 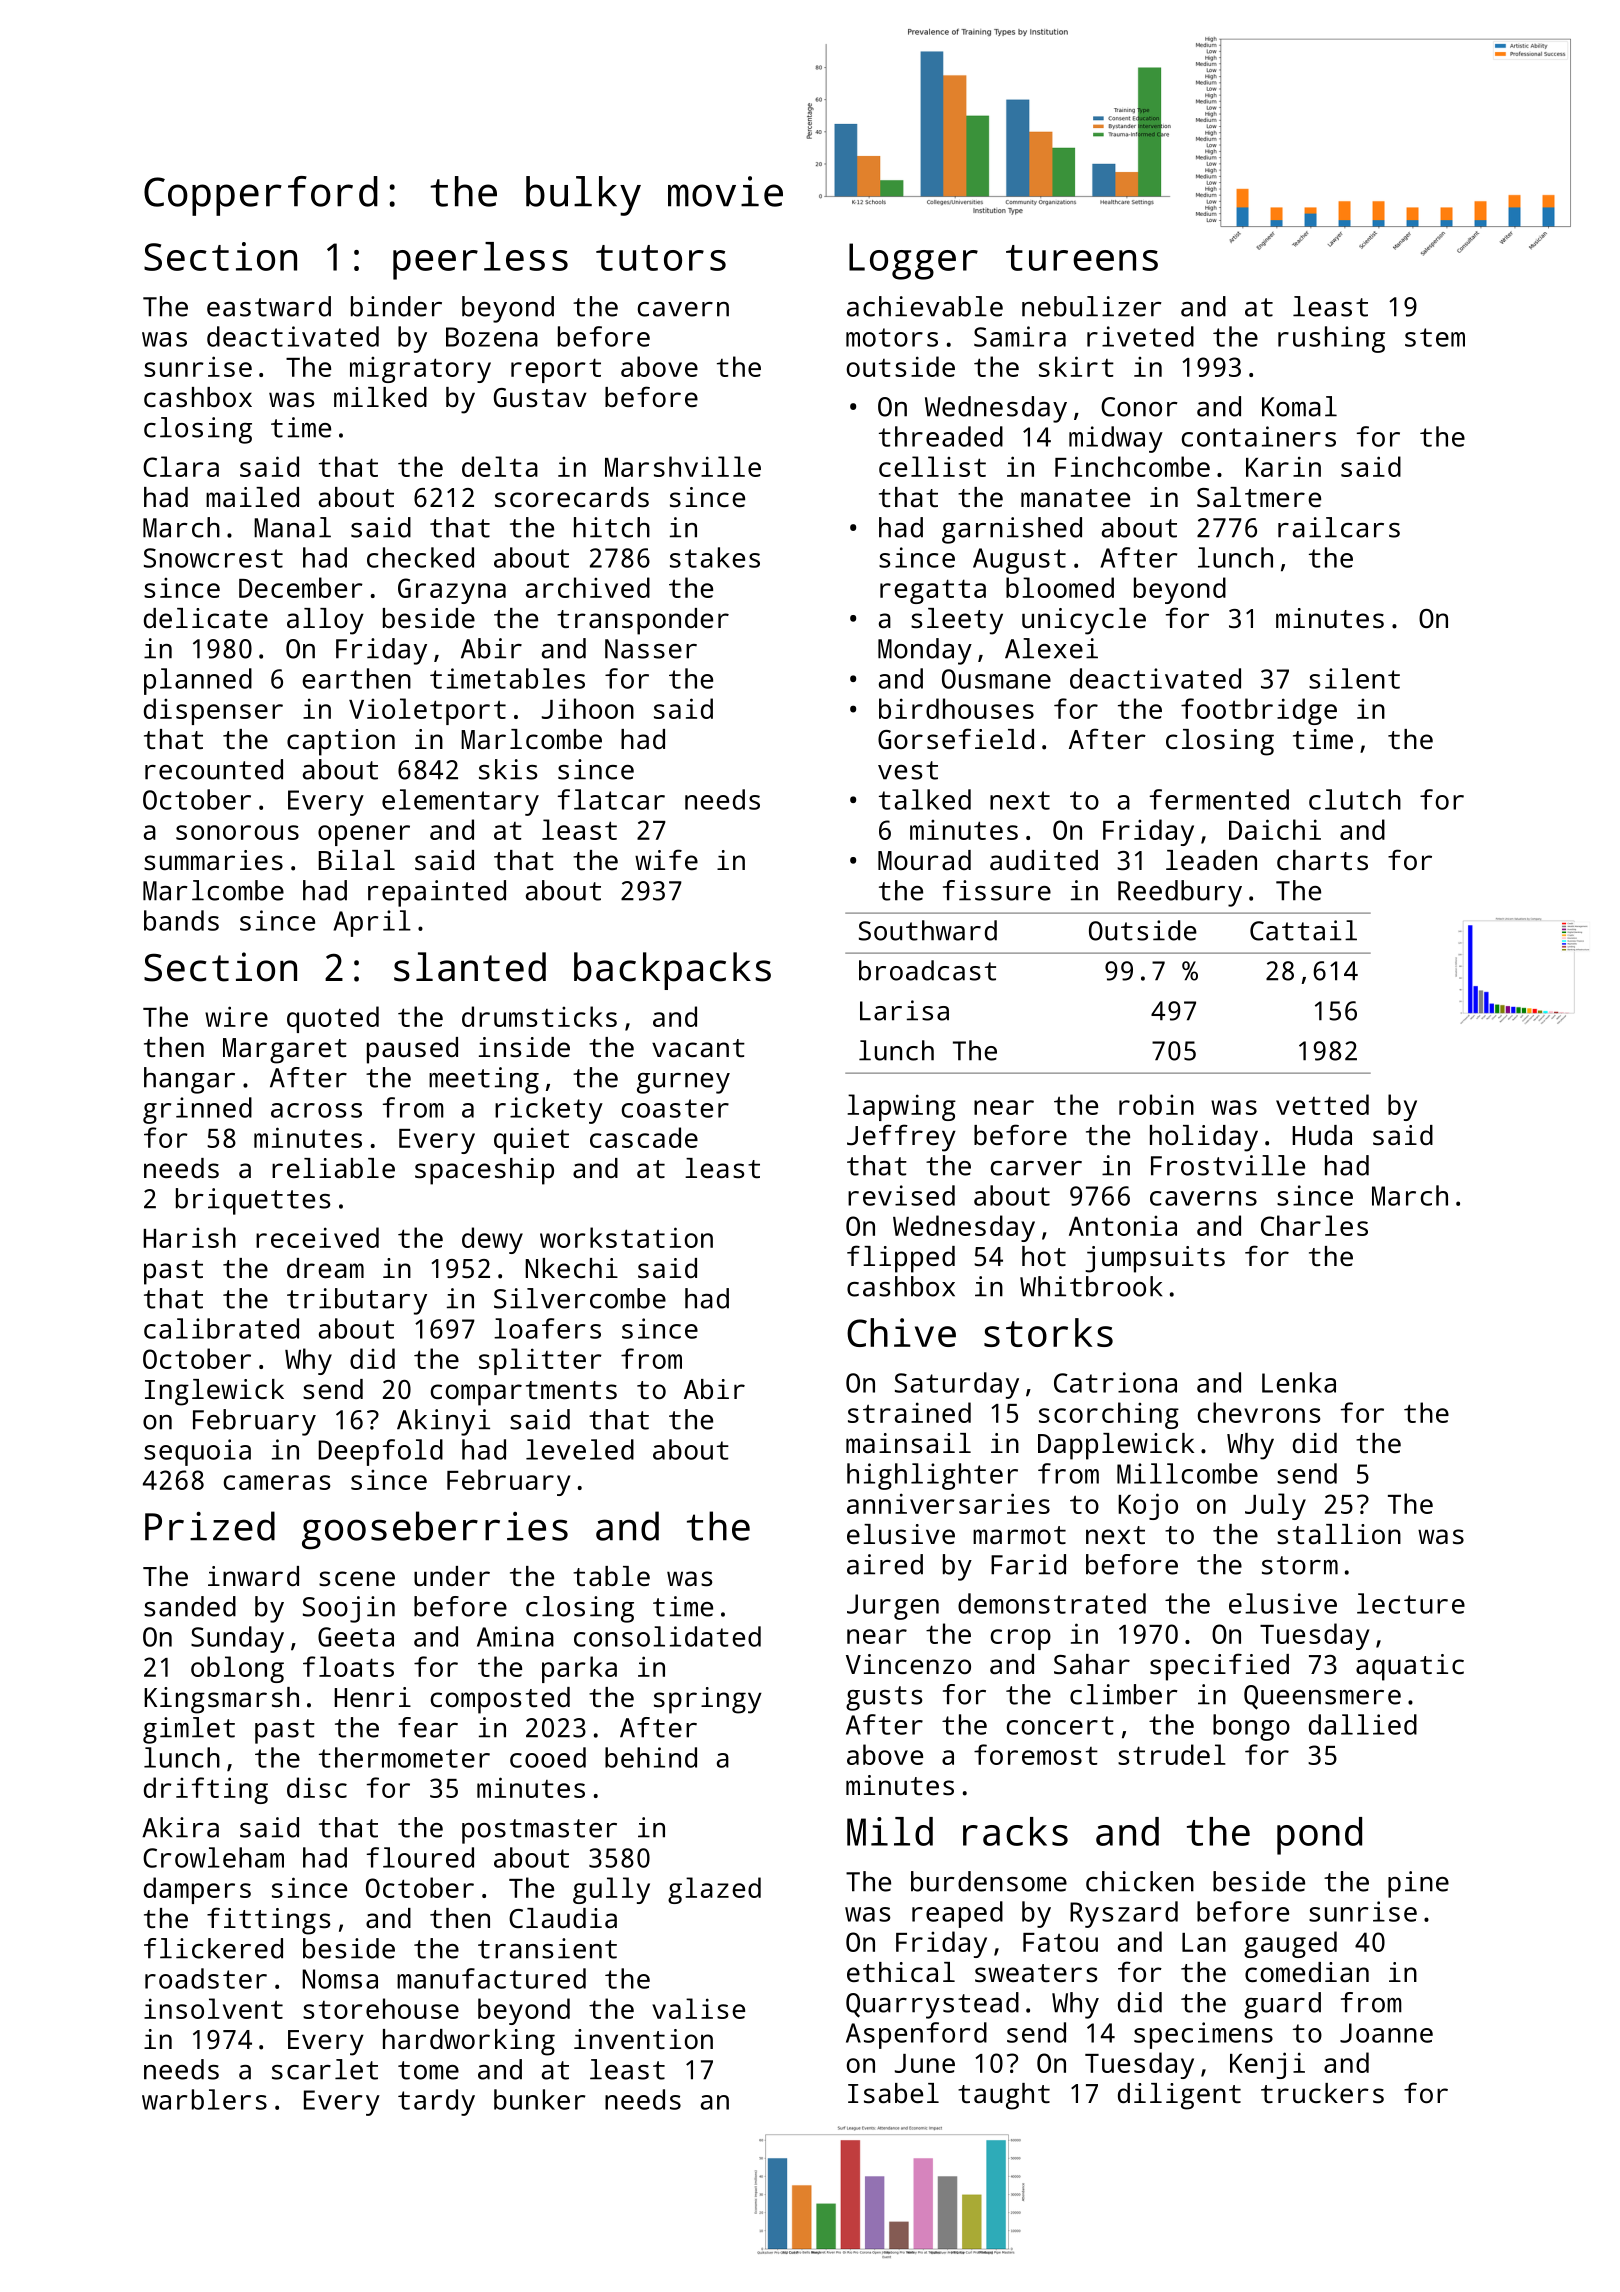 I want to click on quoted, so click(x=333, y=1019).
